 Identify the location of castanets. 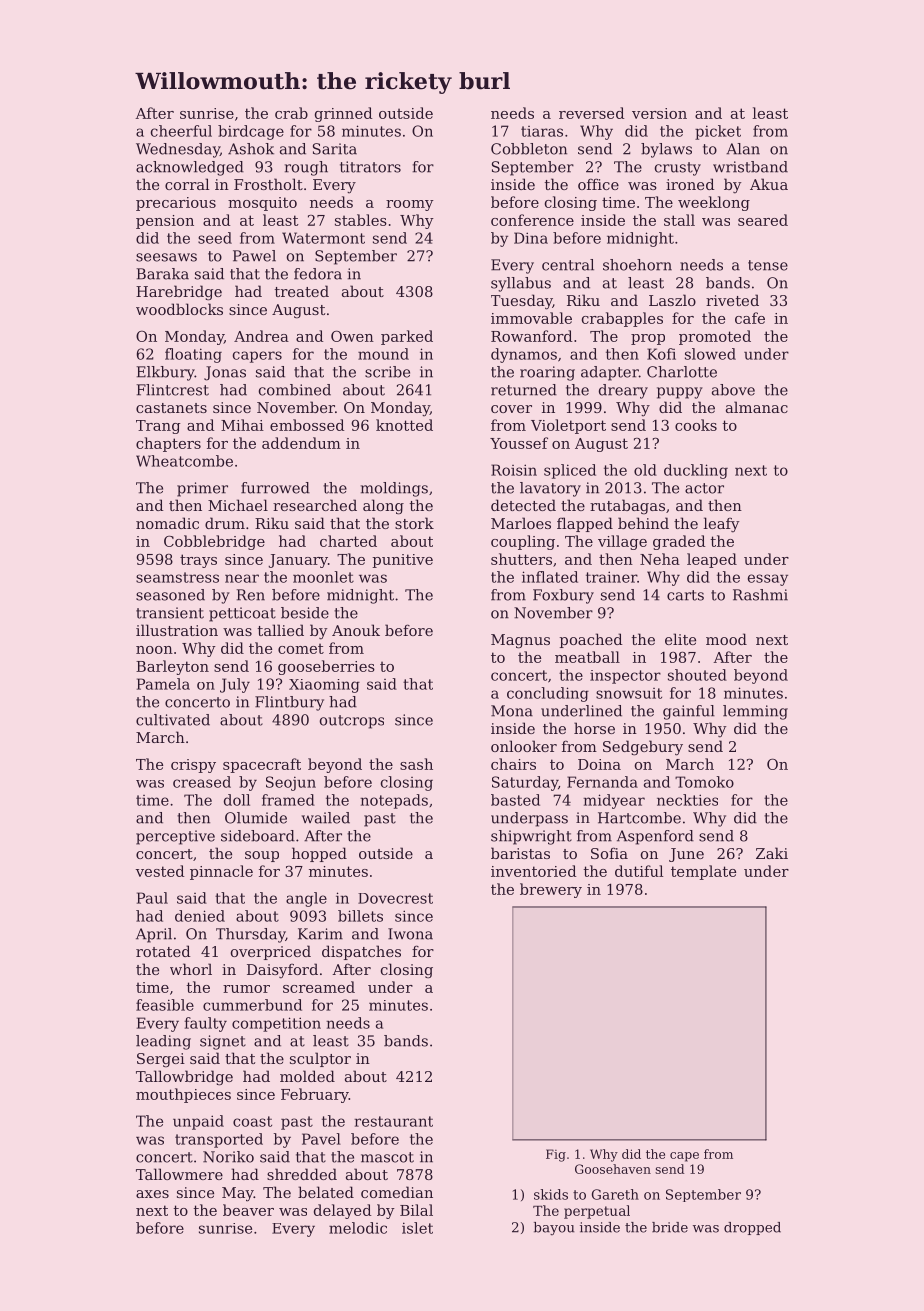
(171, 408).
